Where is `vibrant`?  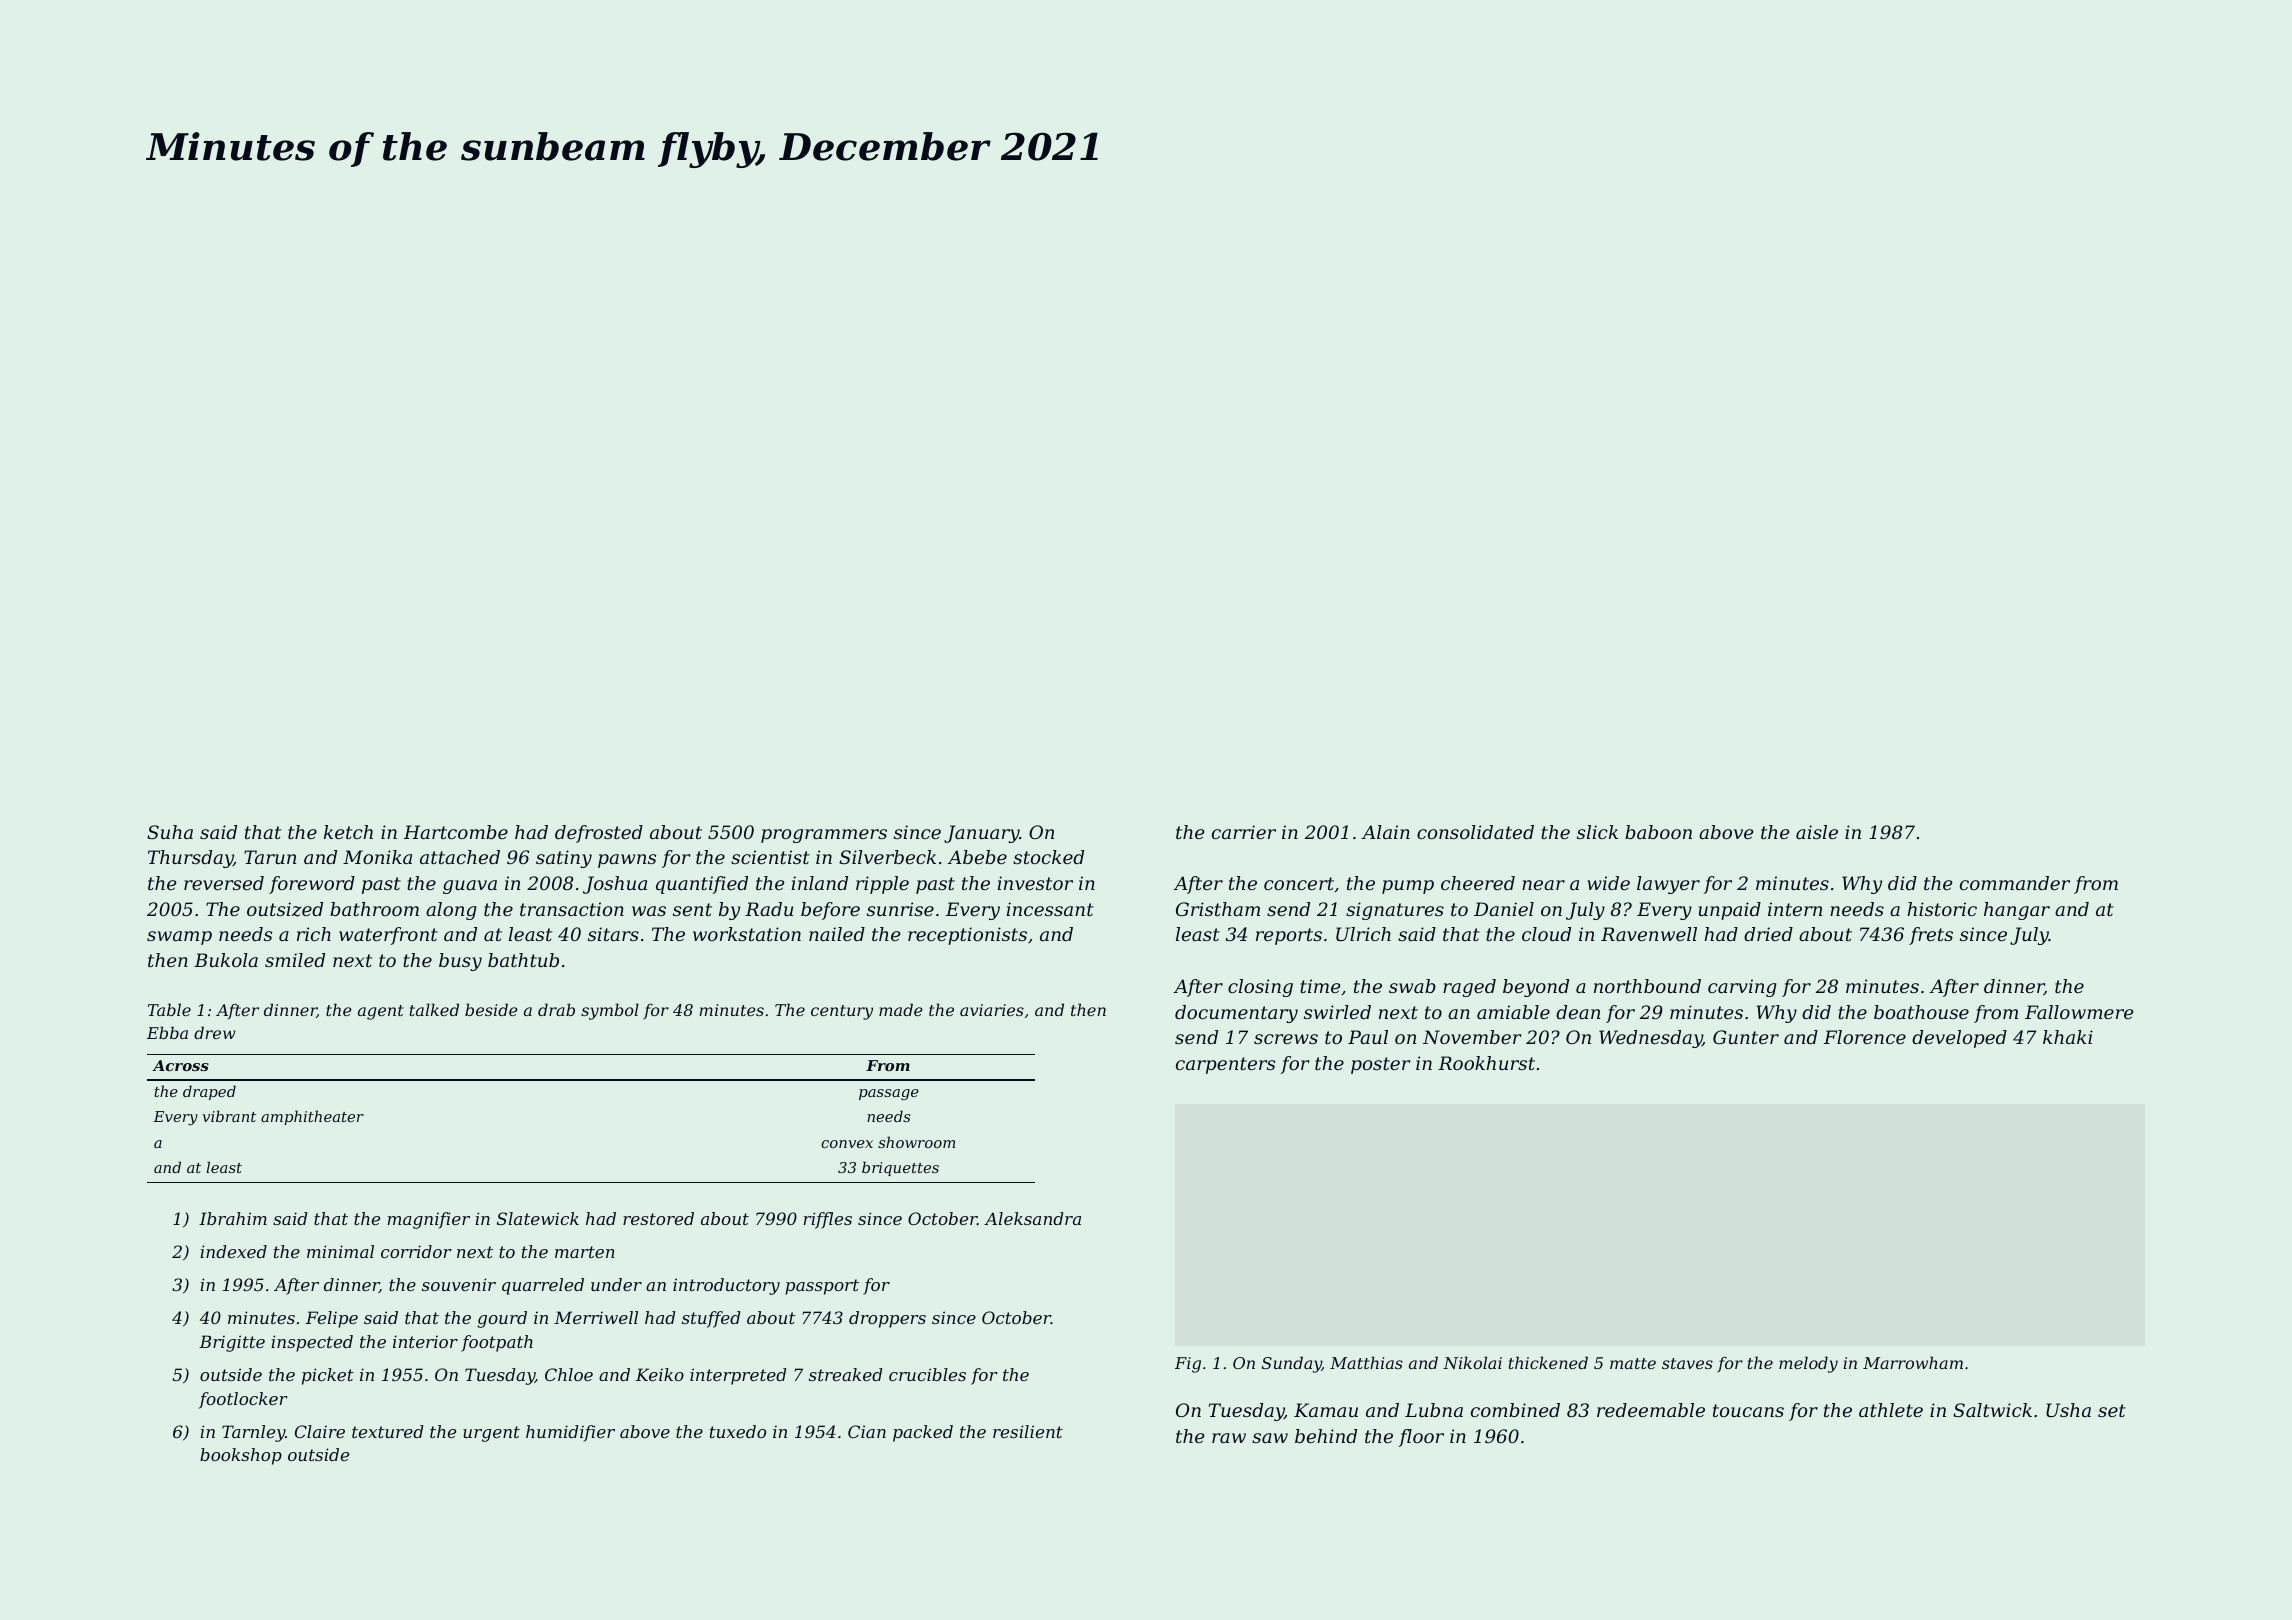 vibrant is located at coordinates (229, 1116).
